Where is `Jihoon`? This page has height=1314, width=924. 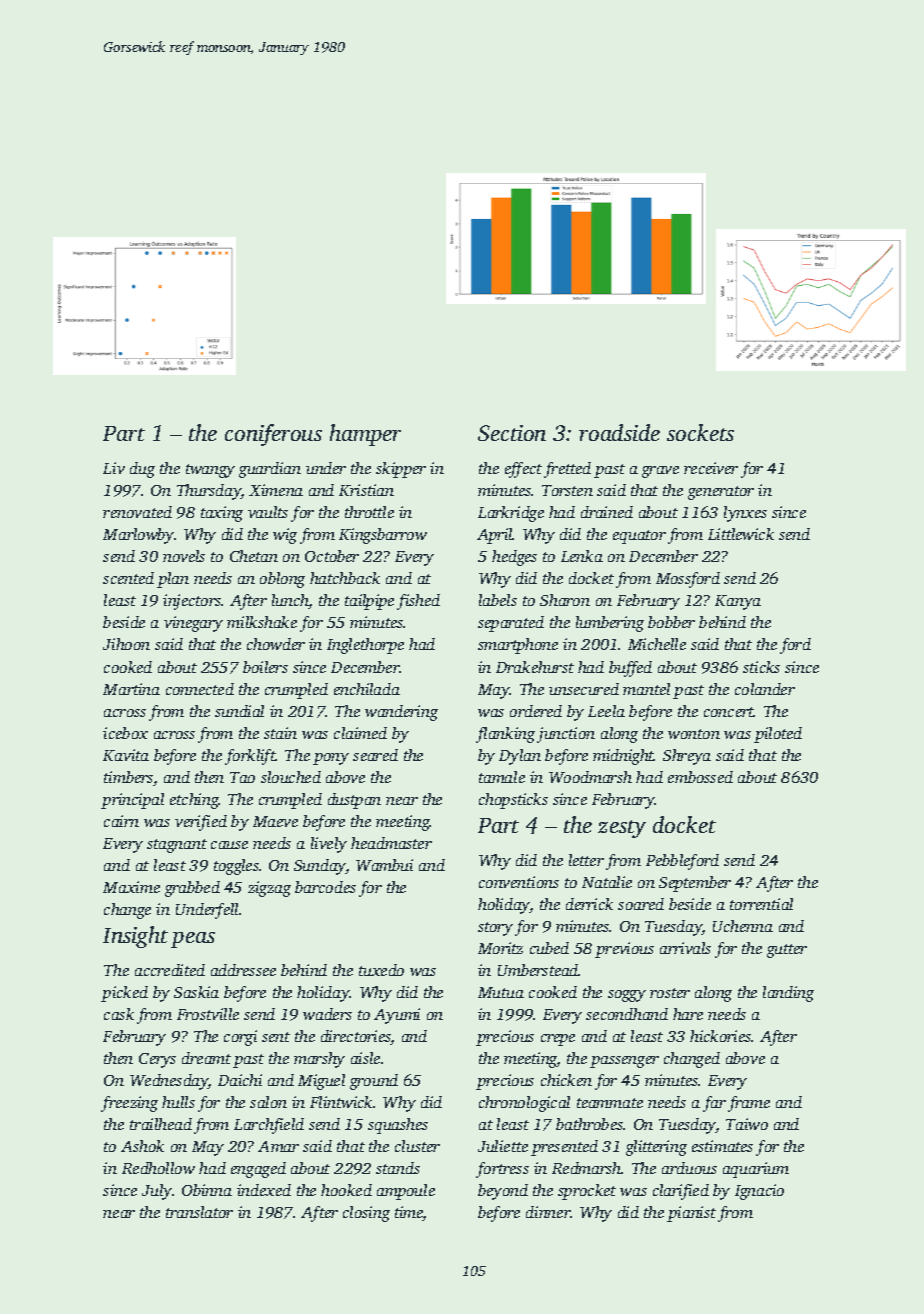
Jihoon is located at coordinates (126, 644).
